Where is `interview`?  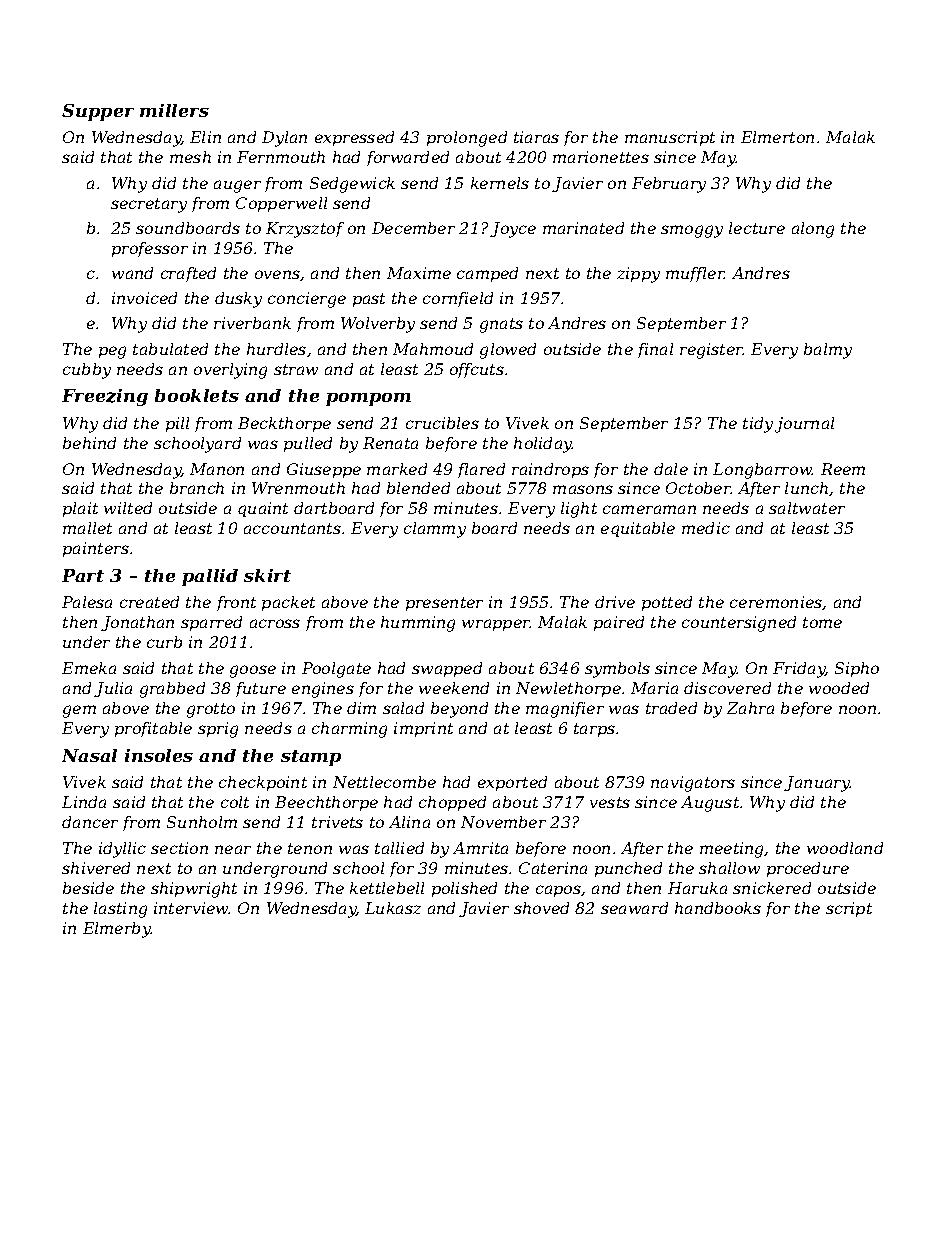
interview is located at coordinates (191, 908).
